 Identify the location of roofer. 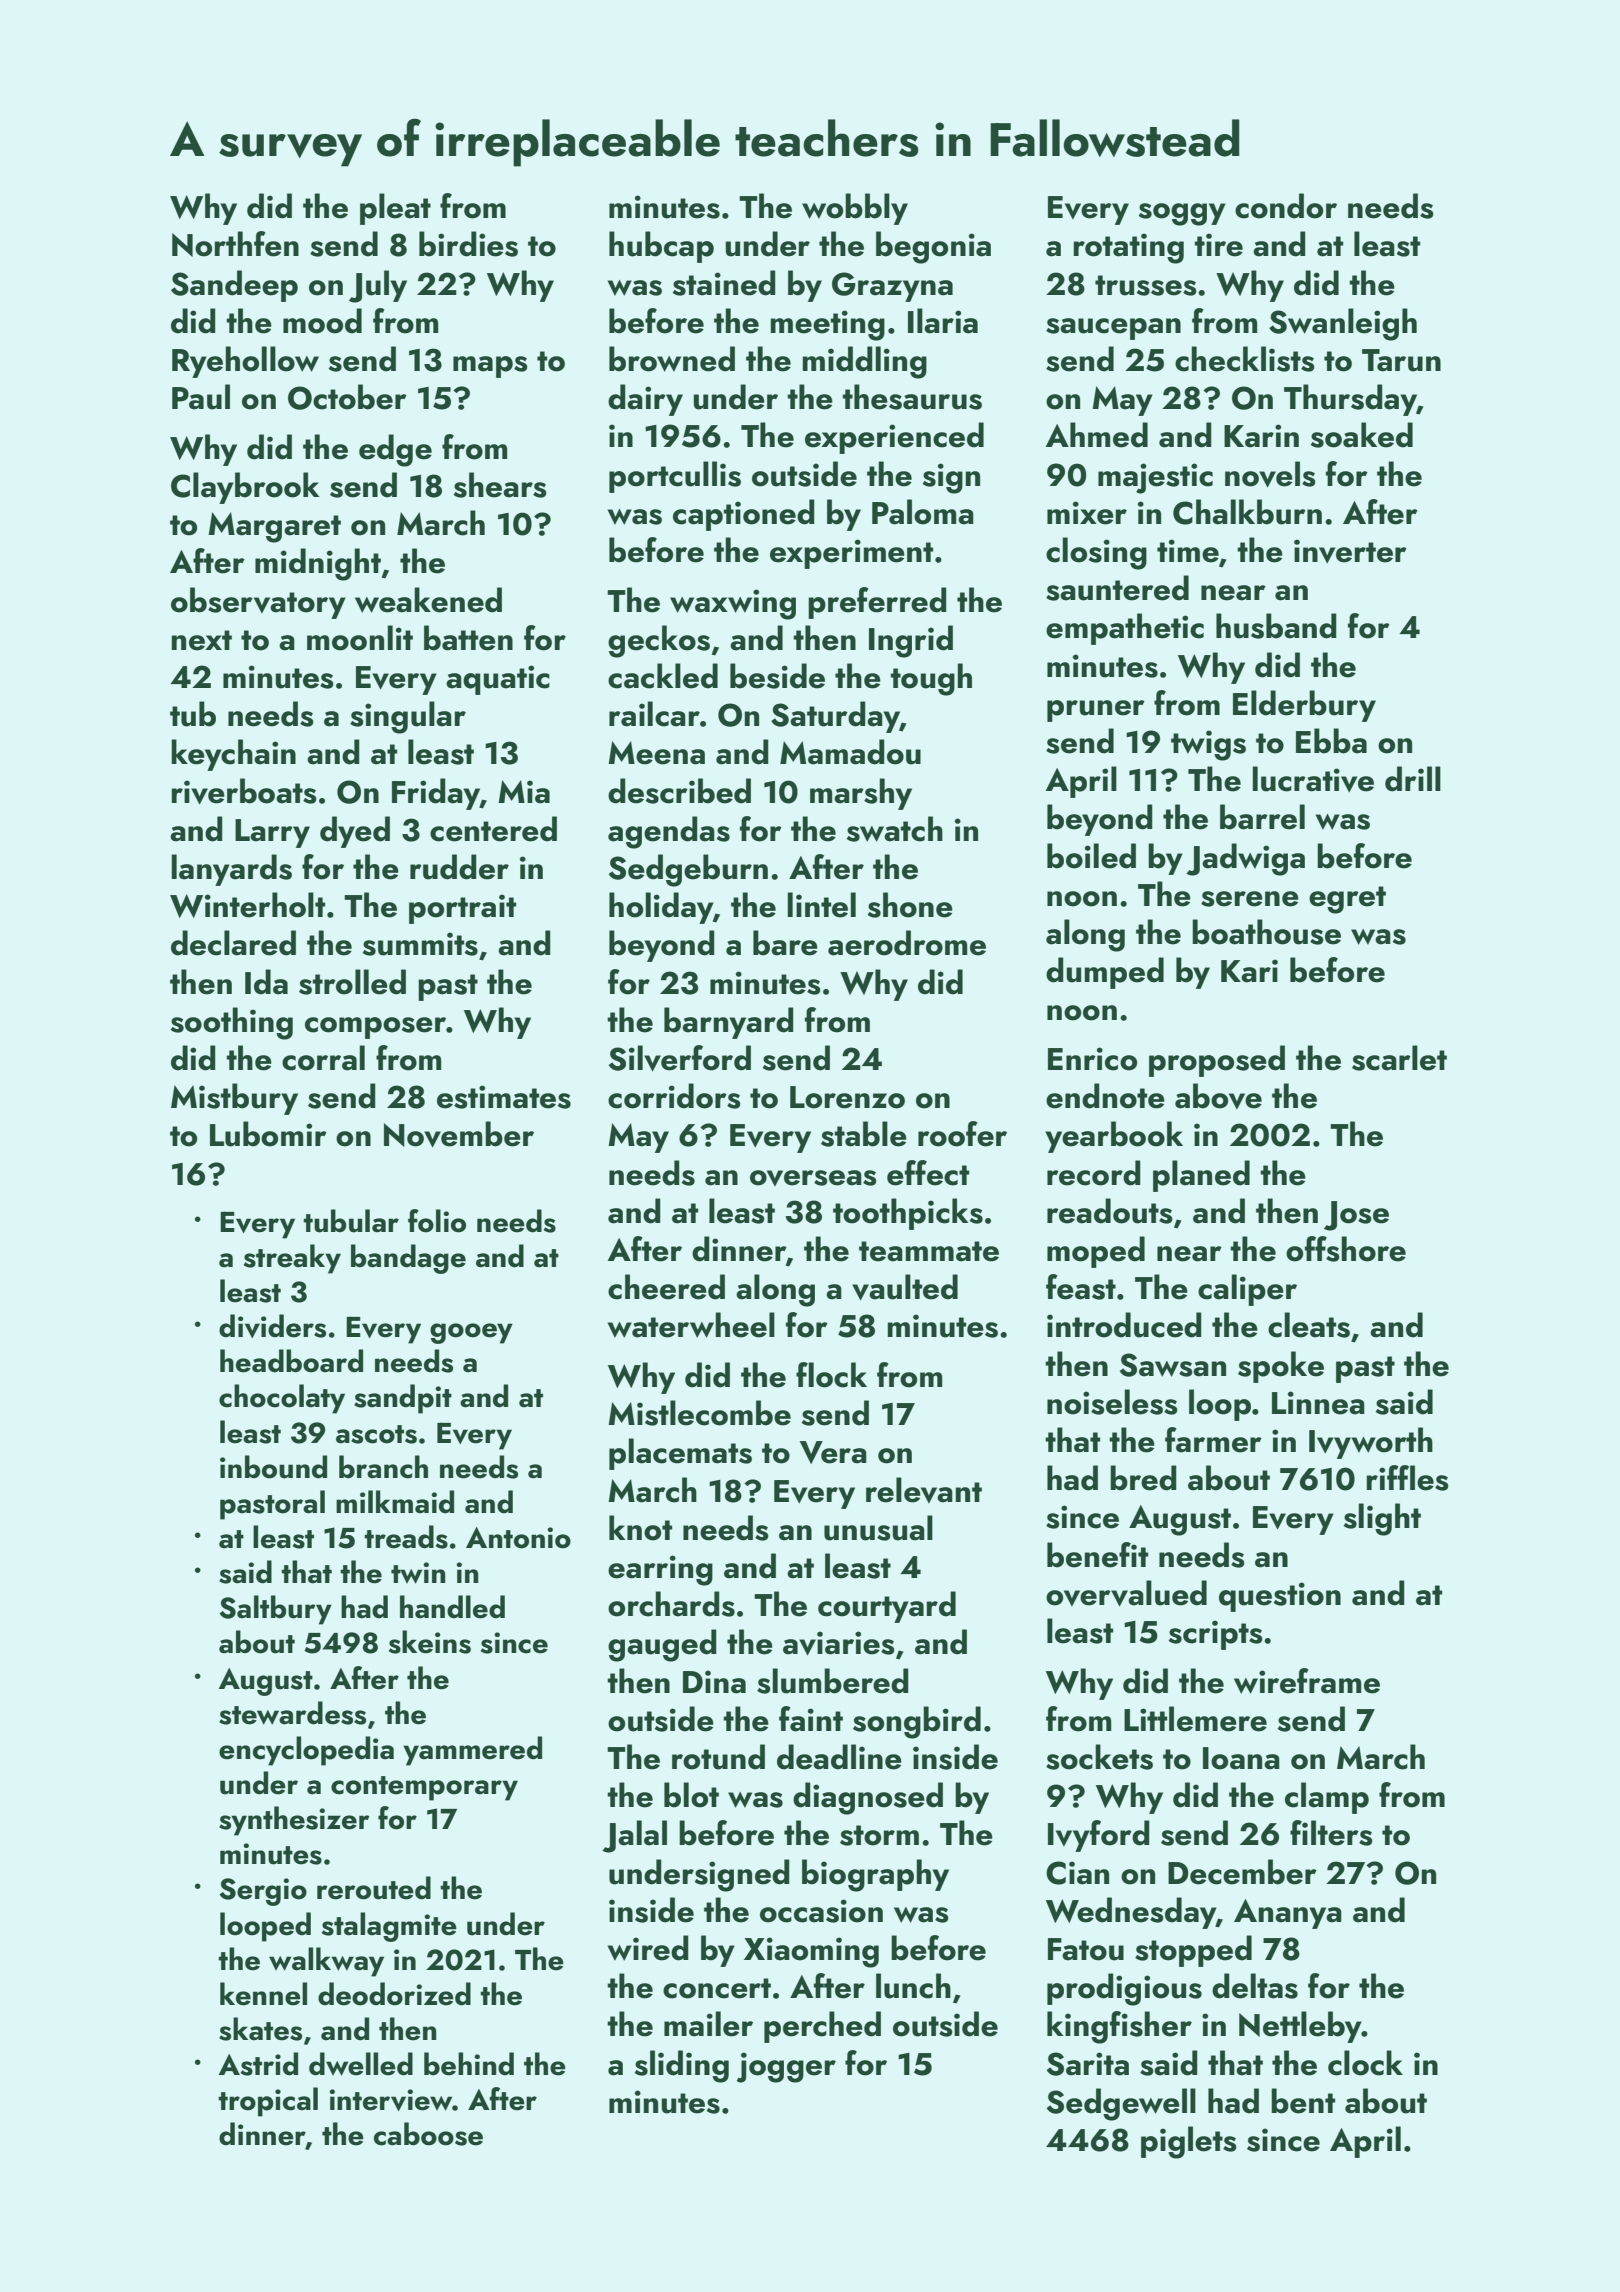
(962, 1134).
